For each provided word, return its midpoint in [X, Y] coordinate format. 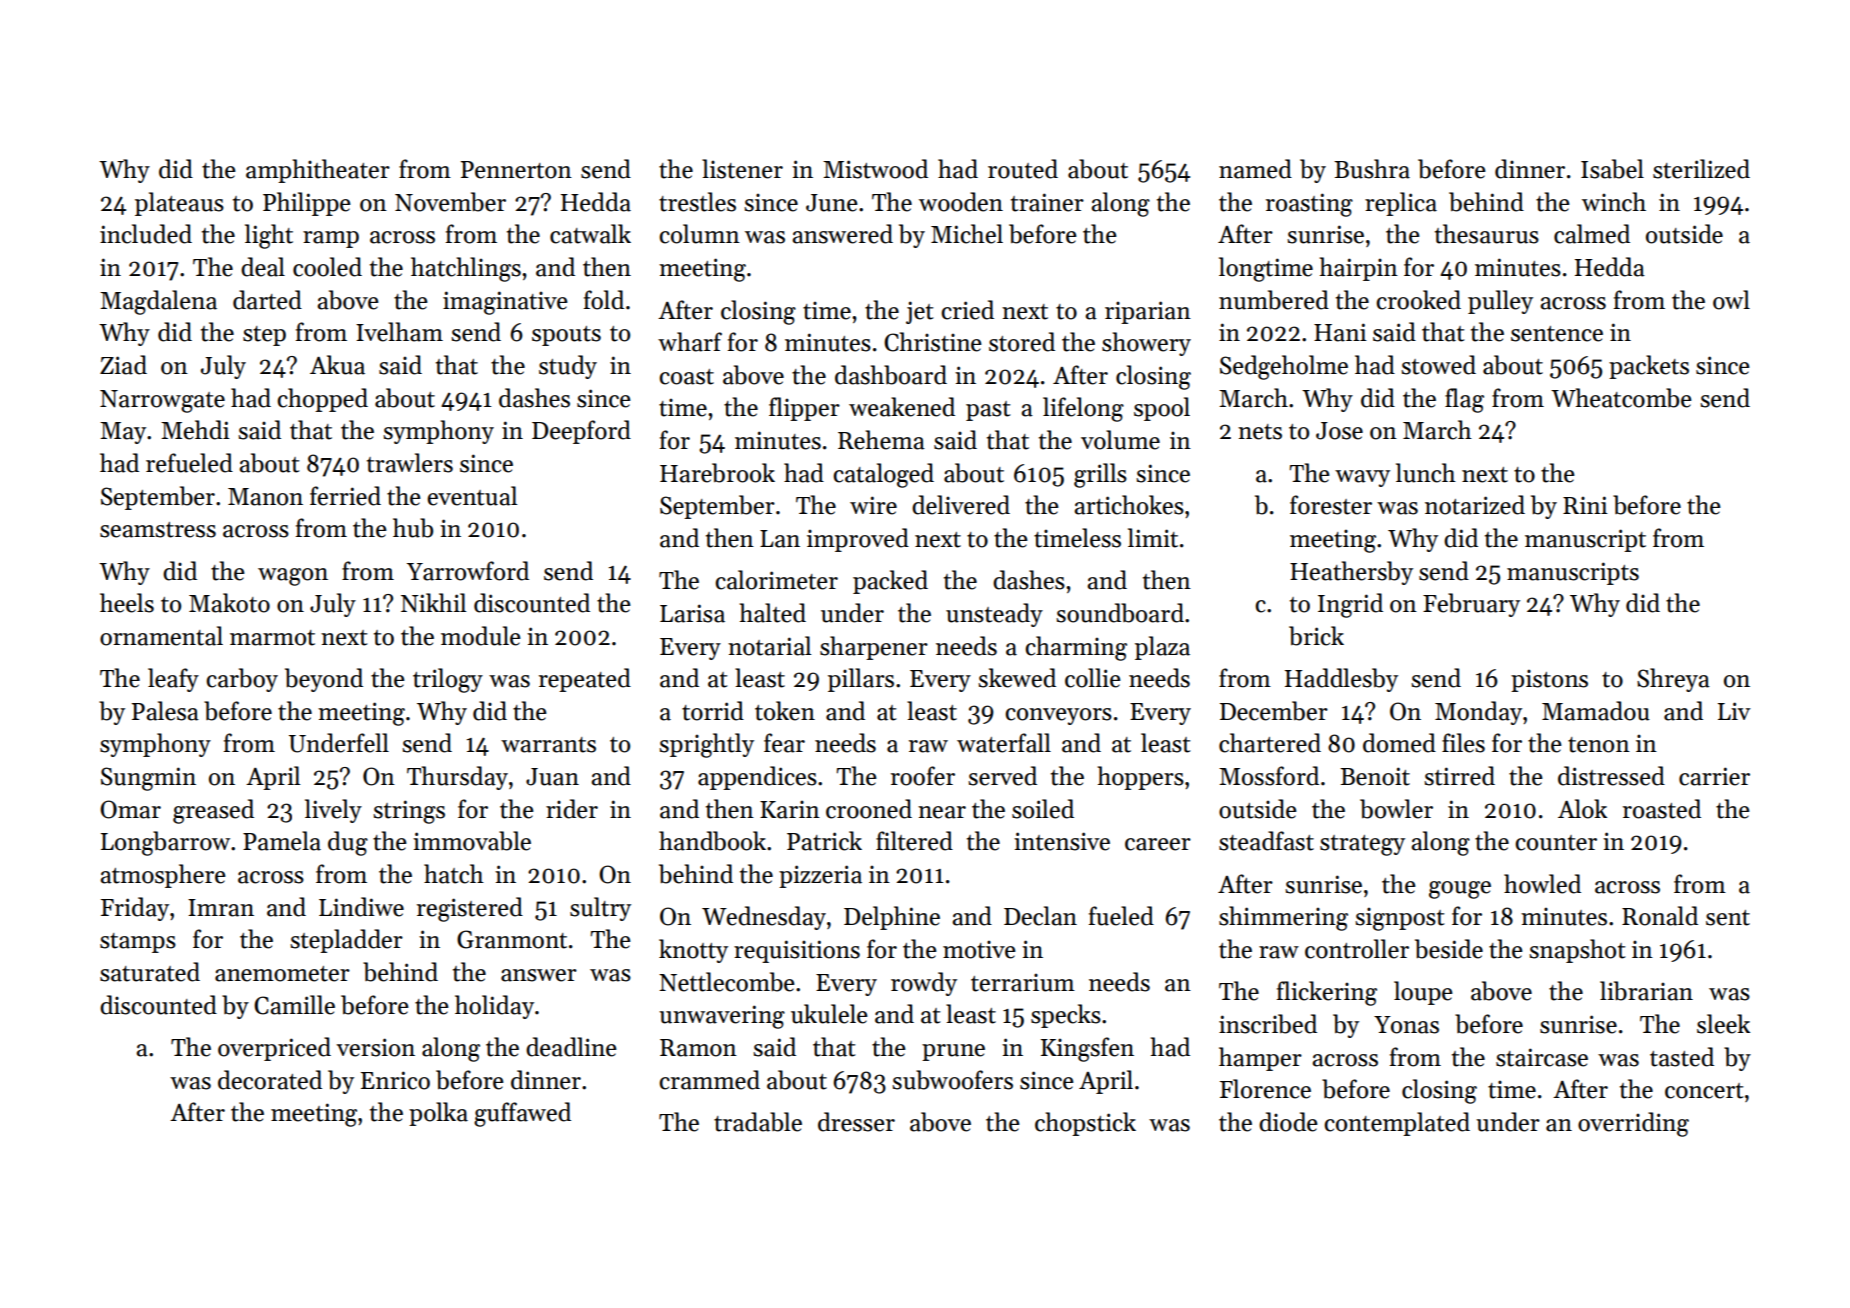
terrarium [1023, 983]
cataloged [883, 475]
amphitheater [318, 171]
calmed [1592, 234]
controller [1357, 949]
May [123, 433]
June [832, 203]
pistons [1549, 681]
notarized [1475, 505]
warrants [548, 745]
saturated [150, 972]
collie [1093, 678]
